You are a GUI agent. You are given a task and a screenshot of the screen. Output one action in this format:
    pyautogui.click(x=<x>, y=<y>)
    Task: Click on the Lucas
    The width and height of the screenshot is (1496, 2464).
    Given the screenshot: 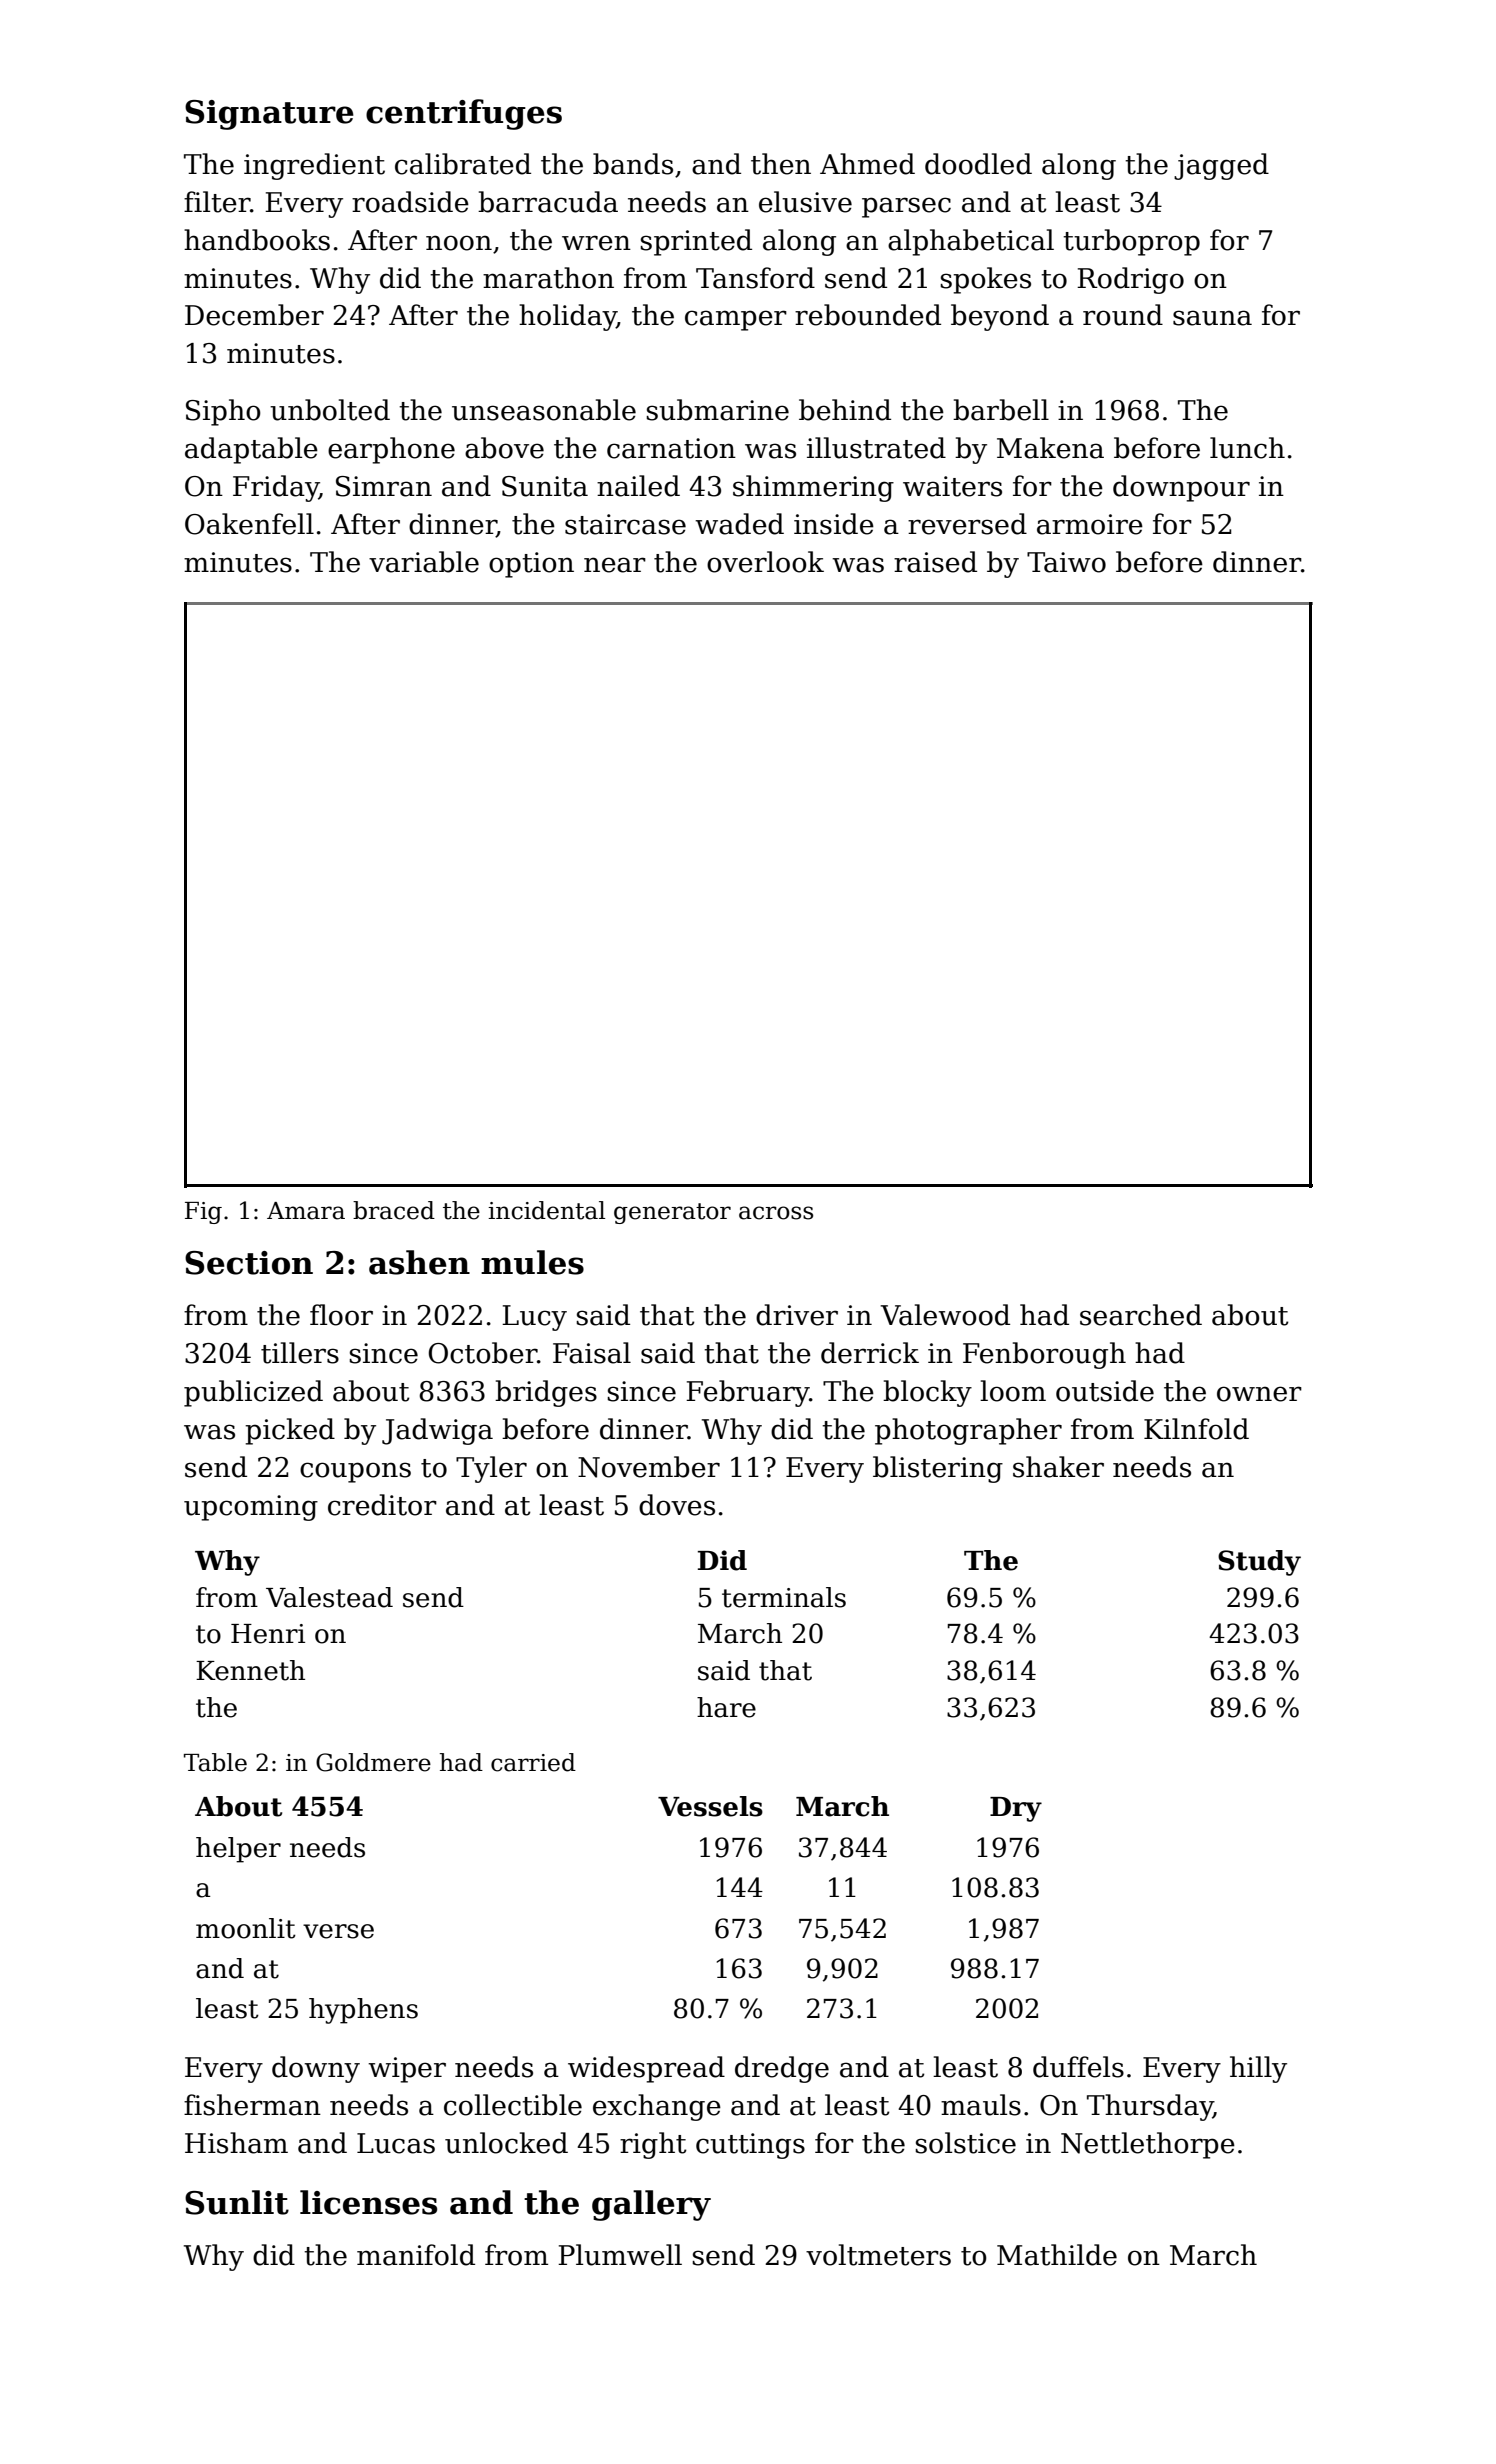 What is the action you would take?
    pyautogui.click(x=396, y=2143)
